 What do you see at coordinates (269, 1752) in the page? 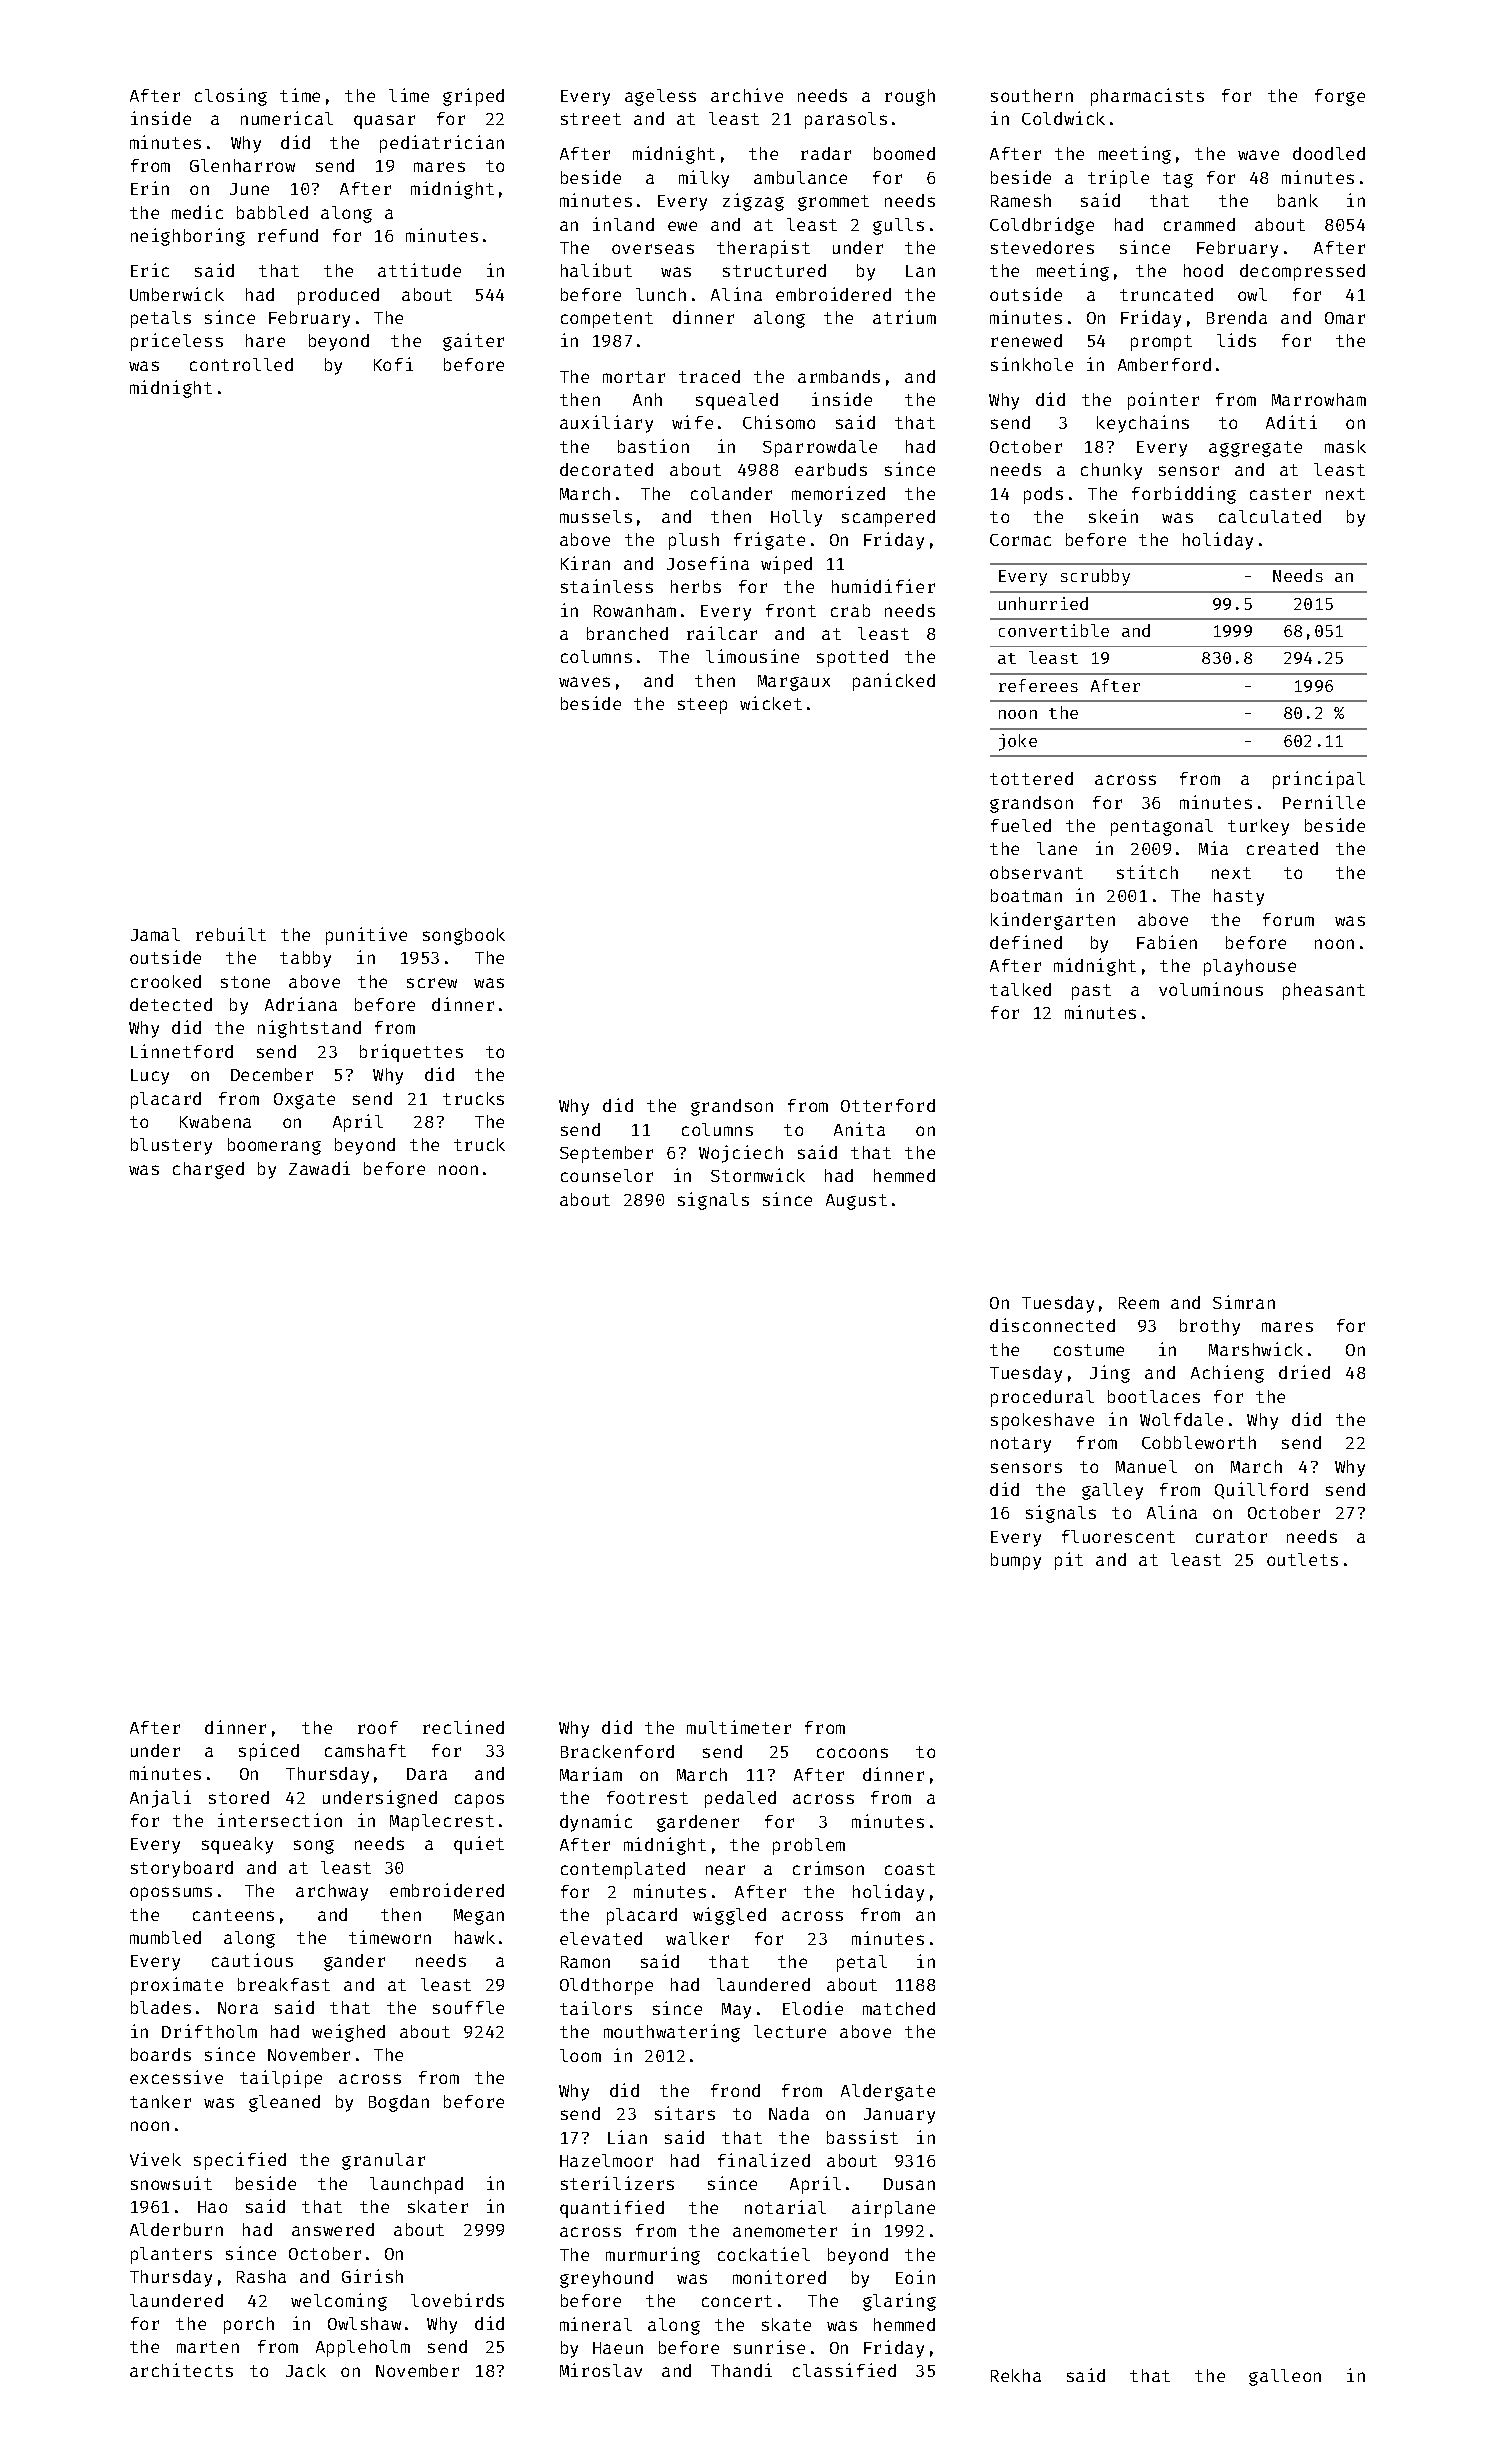
I see `spiced` at bounding box center [269, 1752].
